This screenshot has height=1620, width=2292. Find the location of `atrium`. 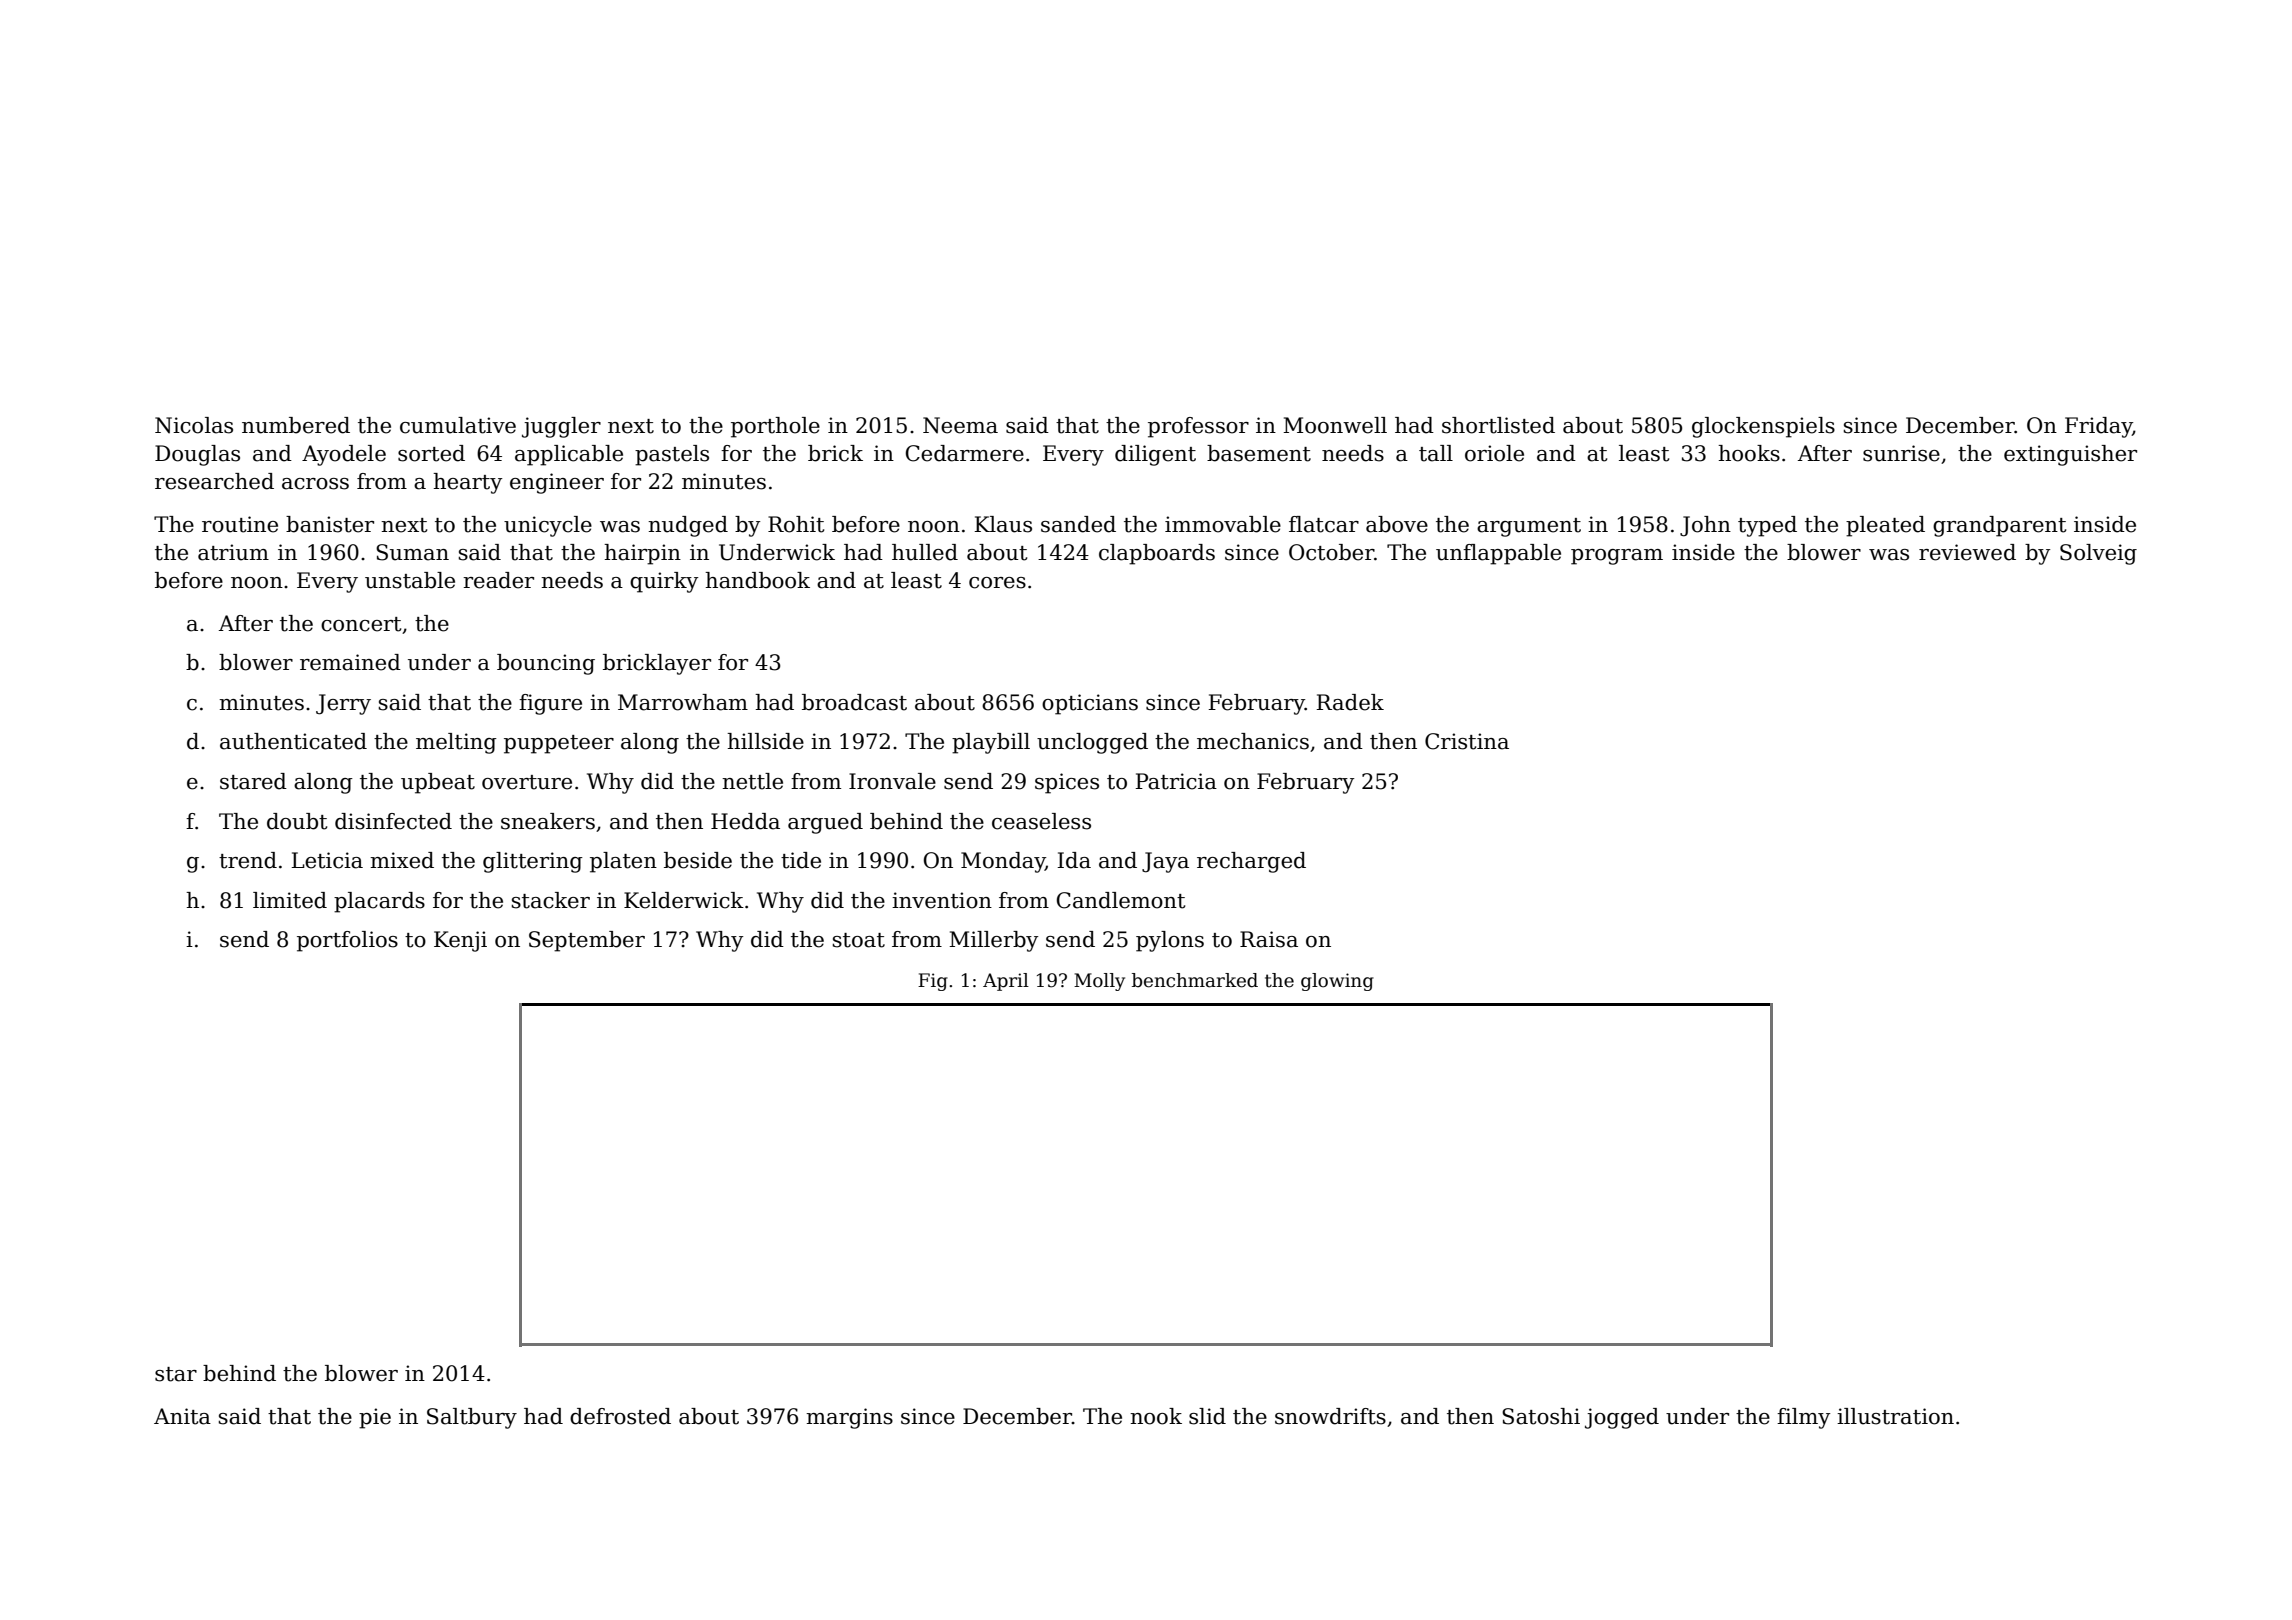

atrium is located at coordinates (233, 552).
